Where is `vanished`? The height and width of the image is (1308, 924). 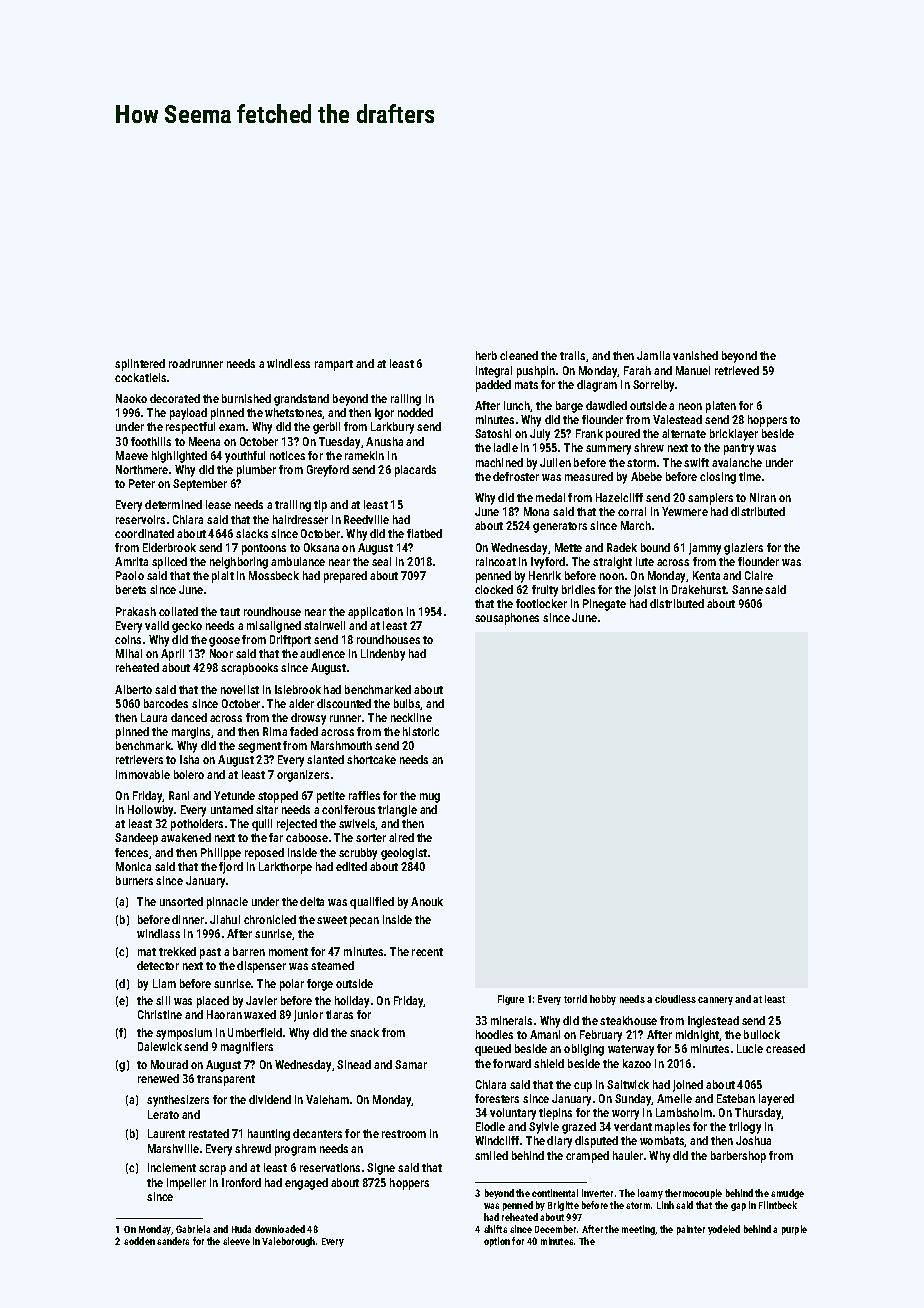
vanished is located at coordinates (695, 355).
